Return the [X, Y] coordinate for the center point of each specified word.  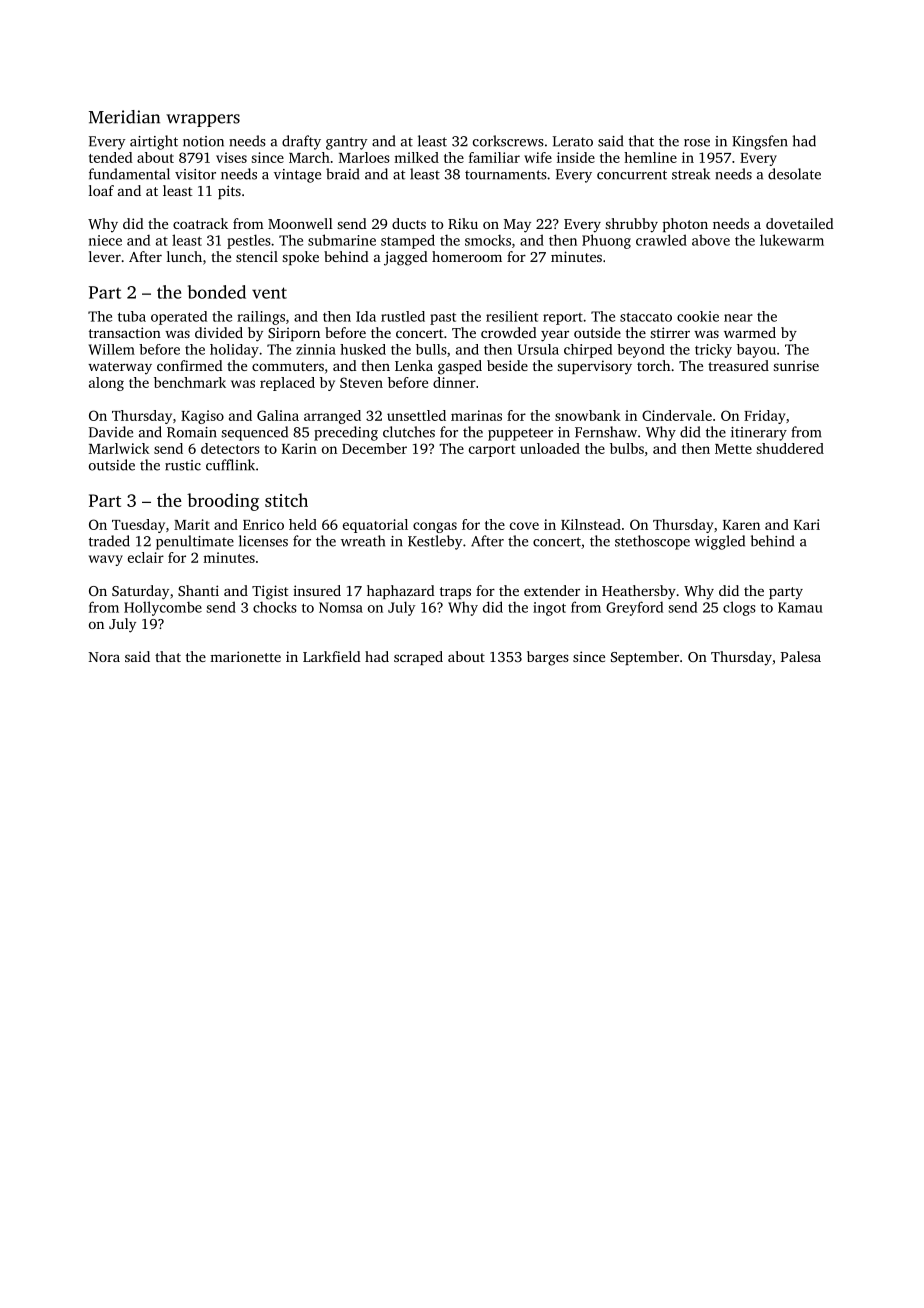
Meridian [124, 117]
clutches [409, 432]
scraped [418, 658]
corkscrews [508, 141]
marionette [245, 656]
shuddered [790, 448]
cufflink [230, 465]
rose [697, 143]
